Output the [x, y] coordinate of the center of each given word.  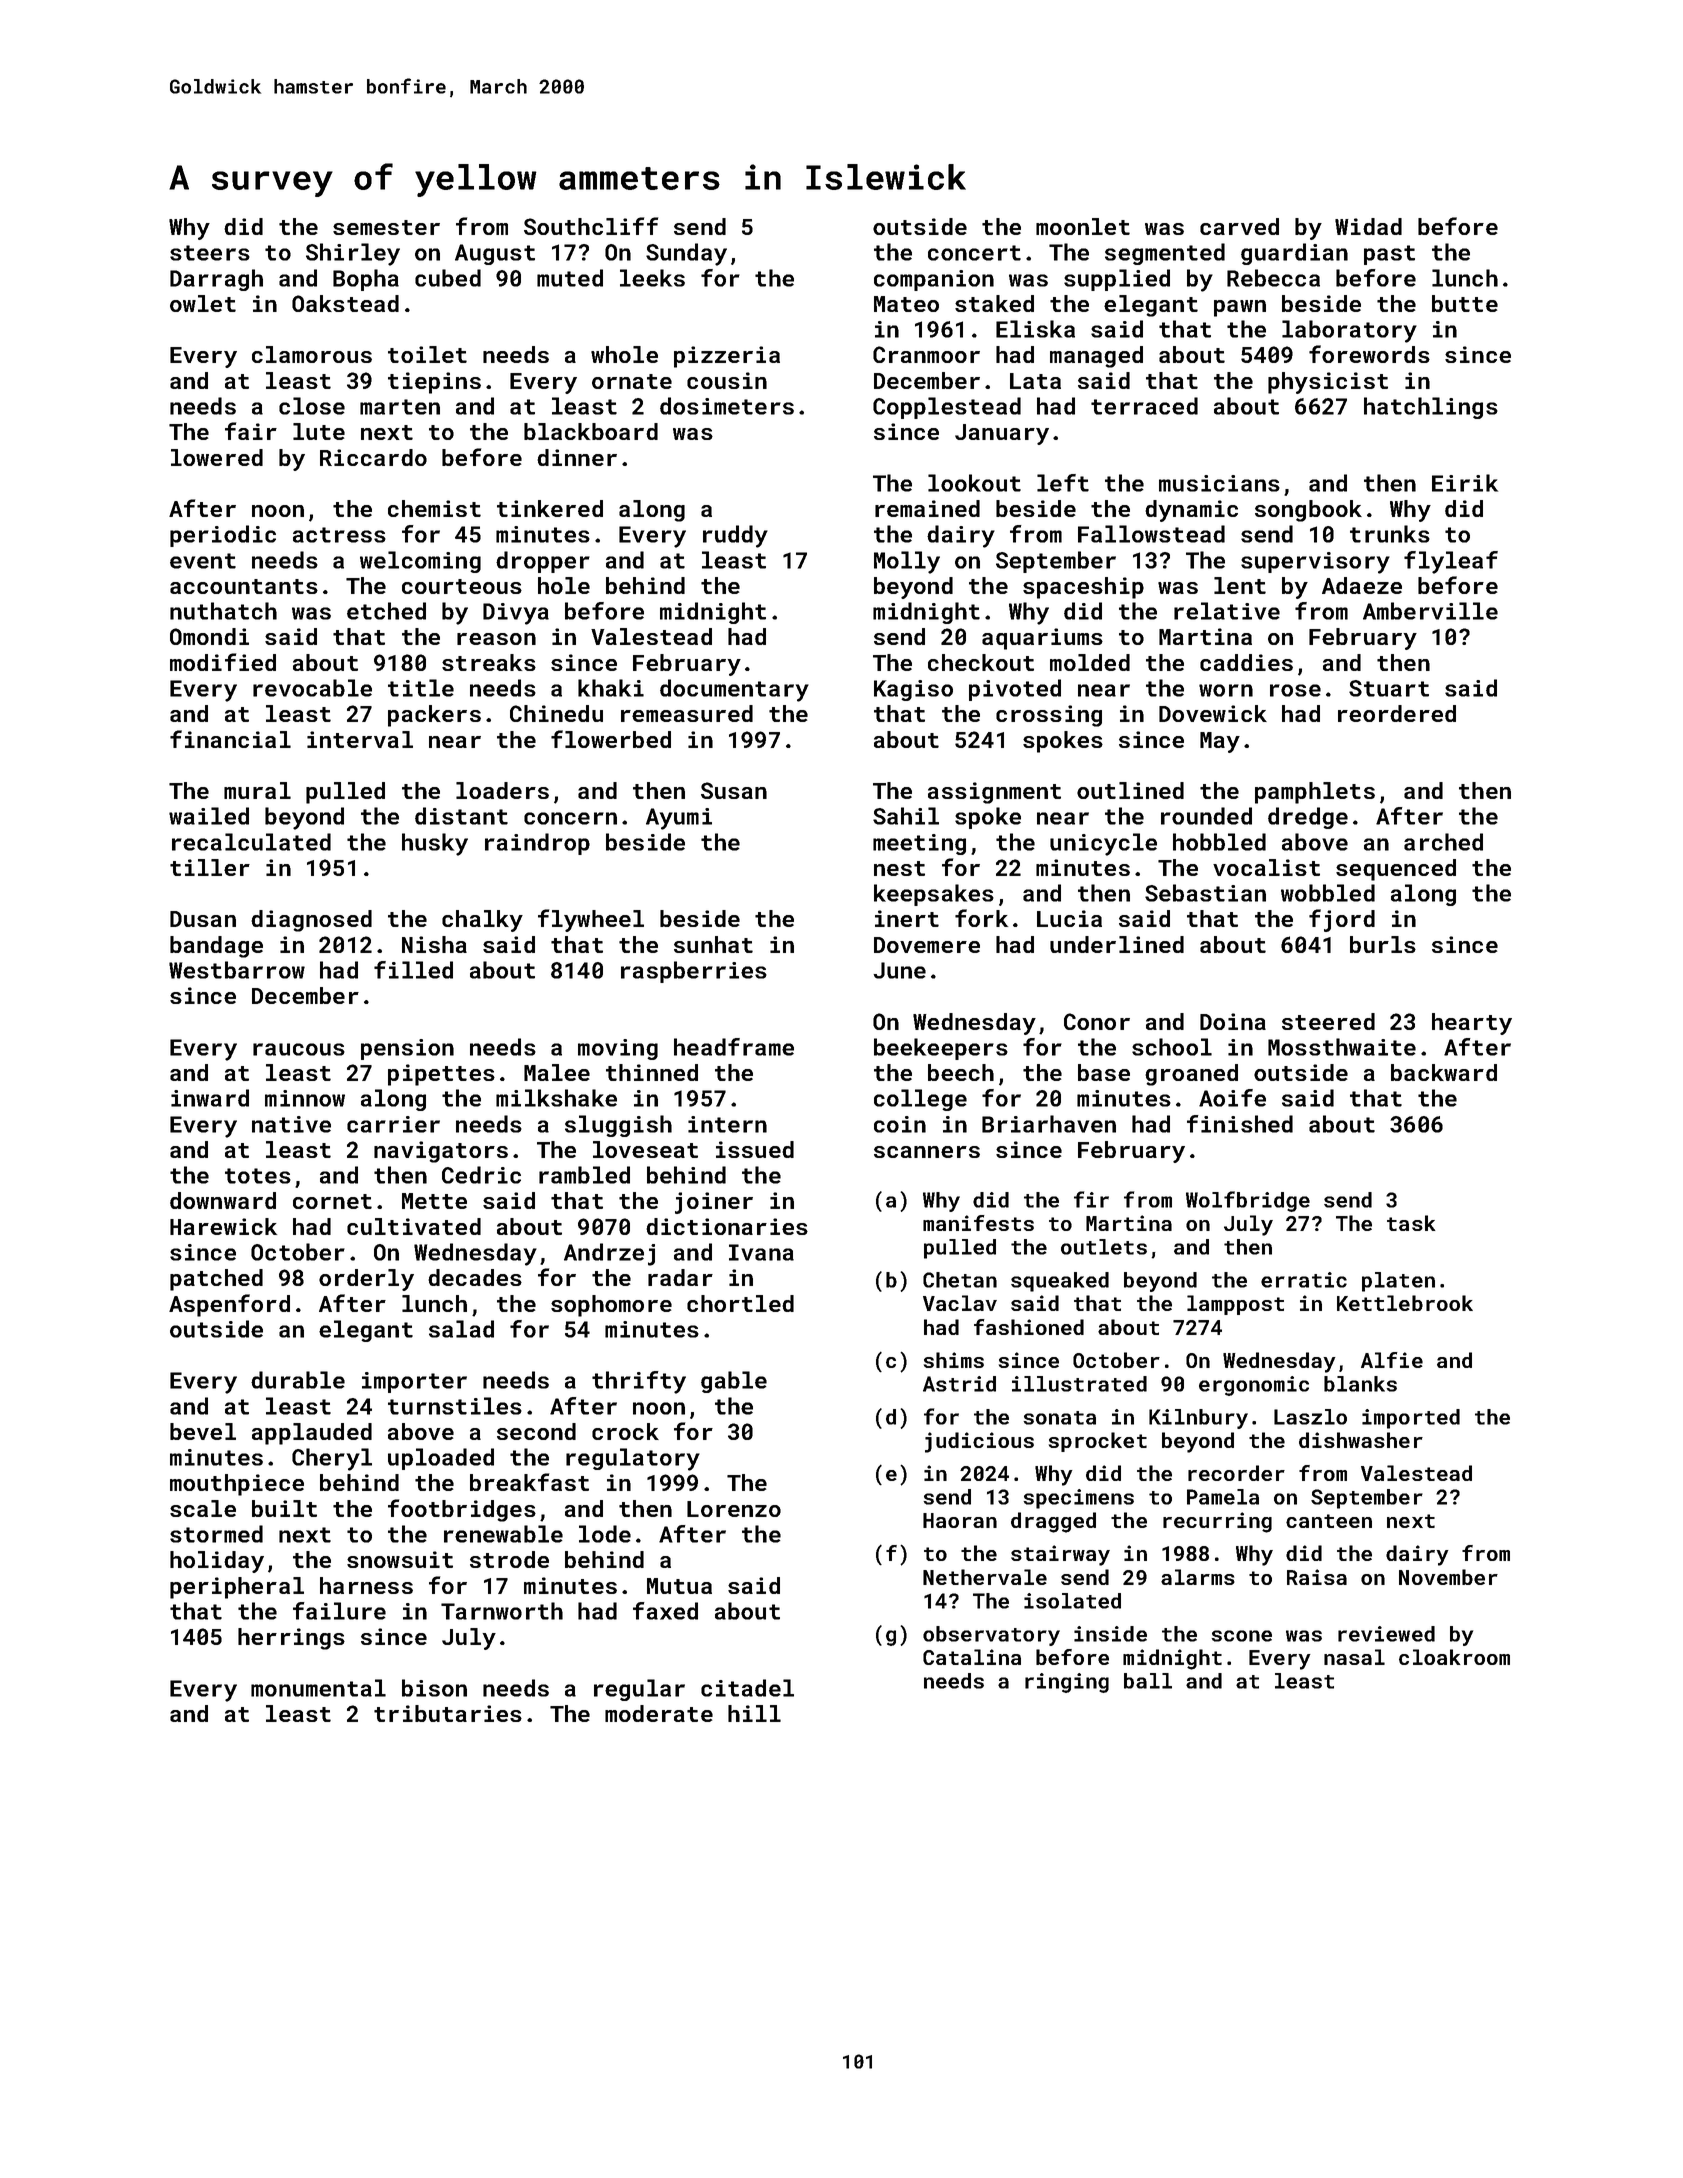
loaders [502, 790]
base [1104, 1072]
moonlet [1083, 226]
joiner [714, 1203]
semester [386, 227]
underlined [1117, 944]
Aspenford [229, 1305]
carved [1239, 226]
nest [899, 868]
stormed [216, 1534]
